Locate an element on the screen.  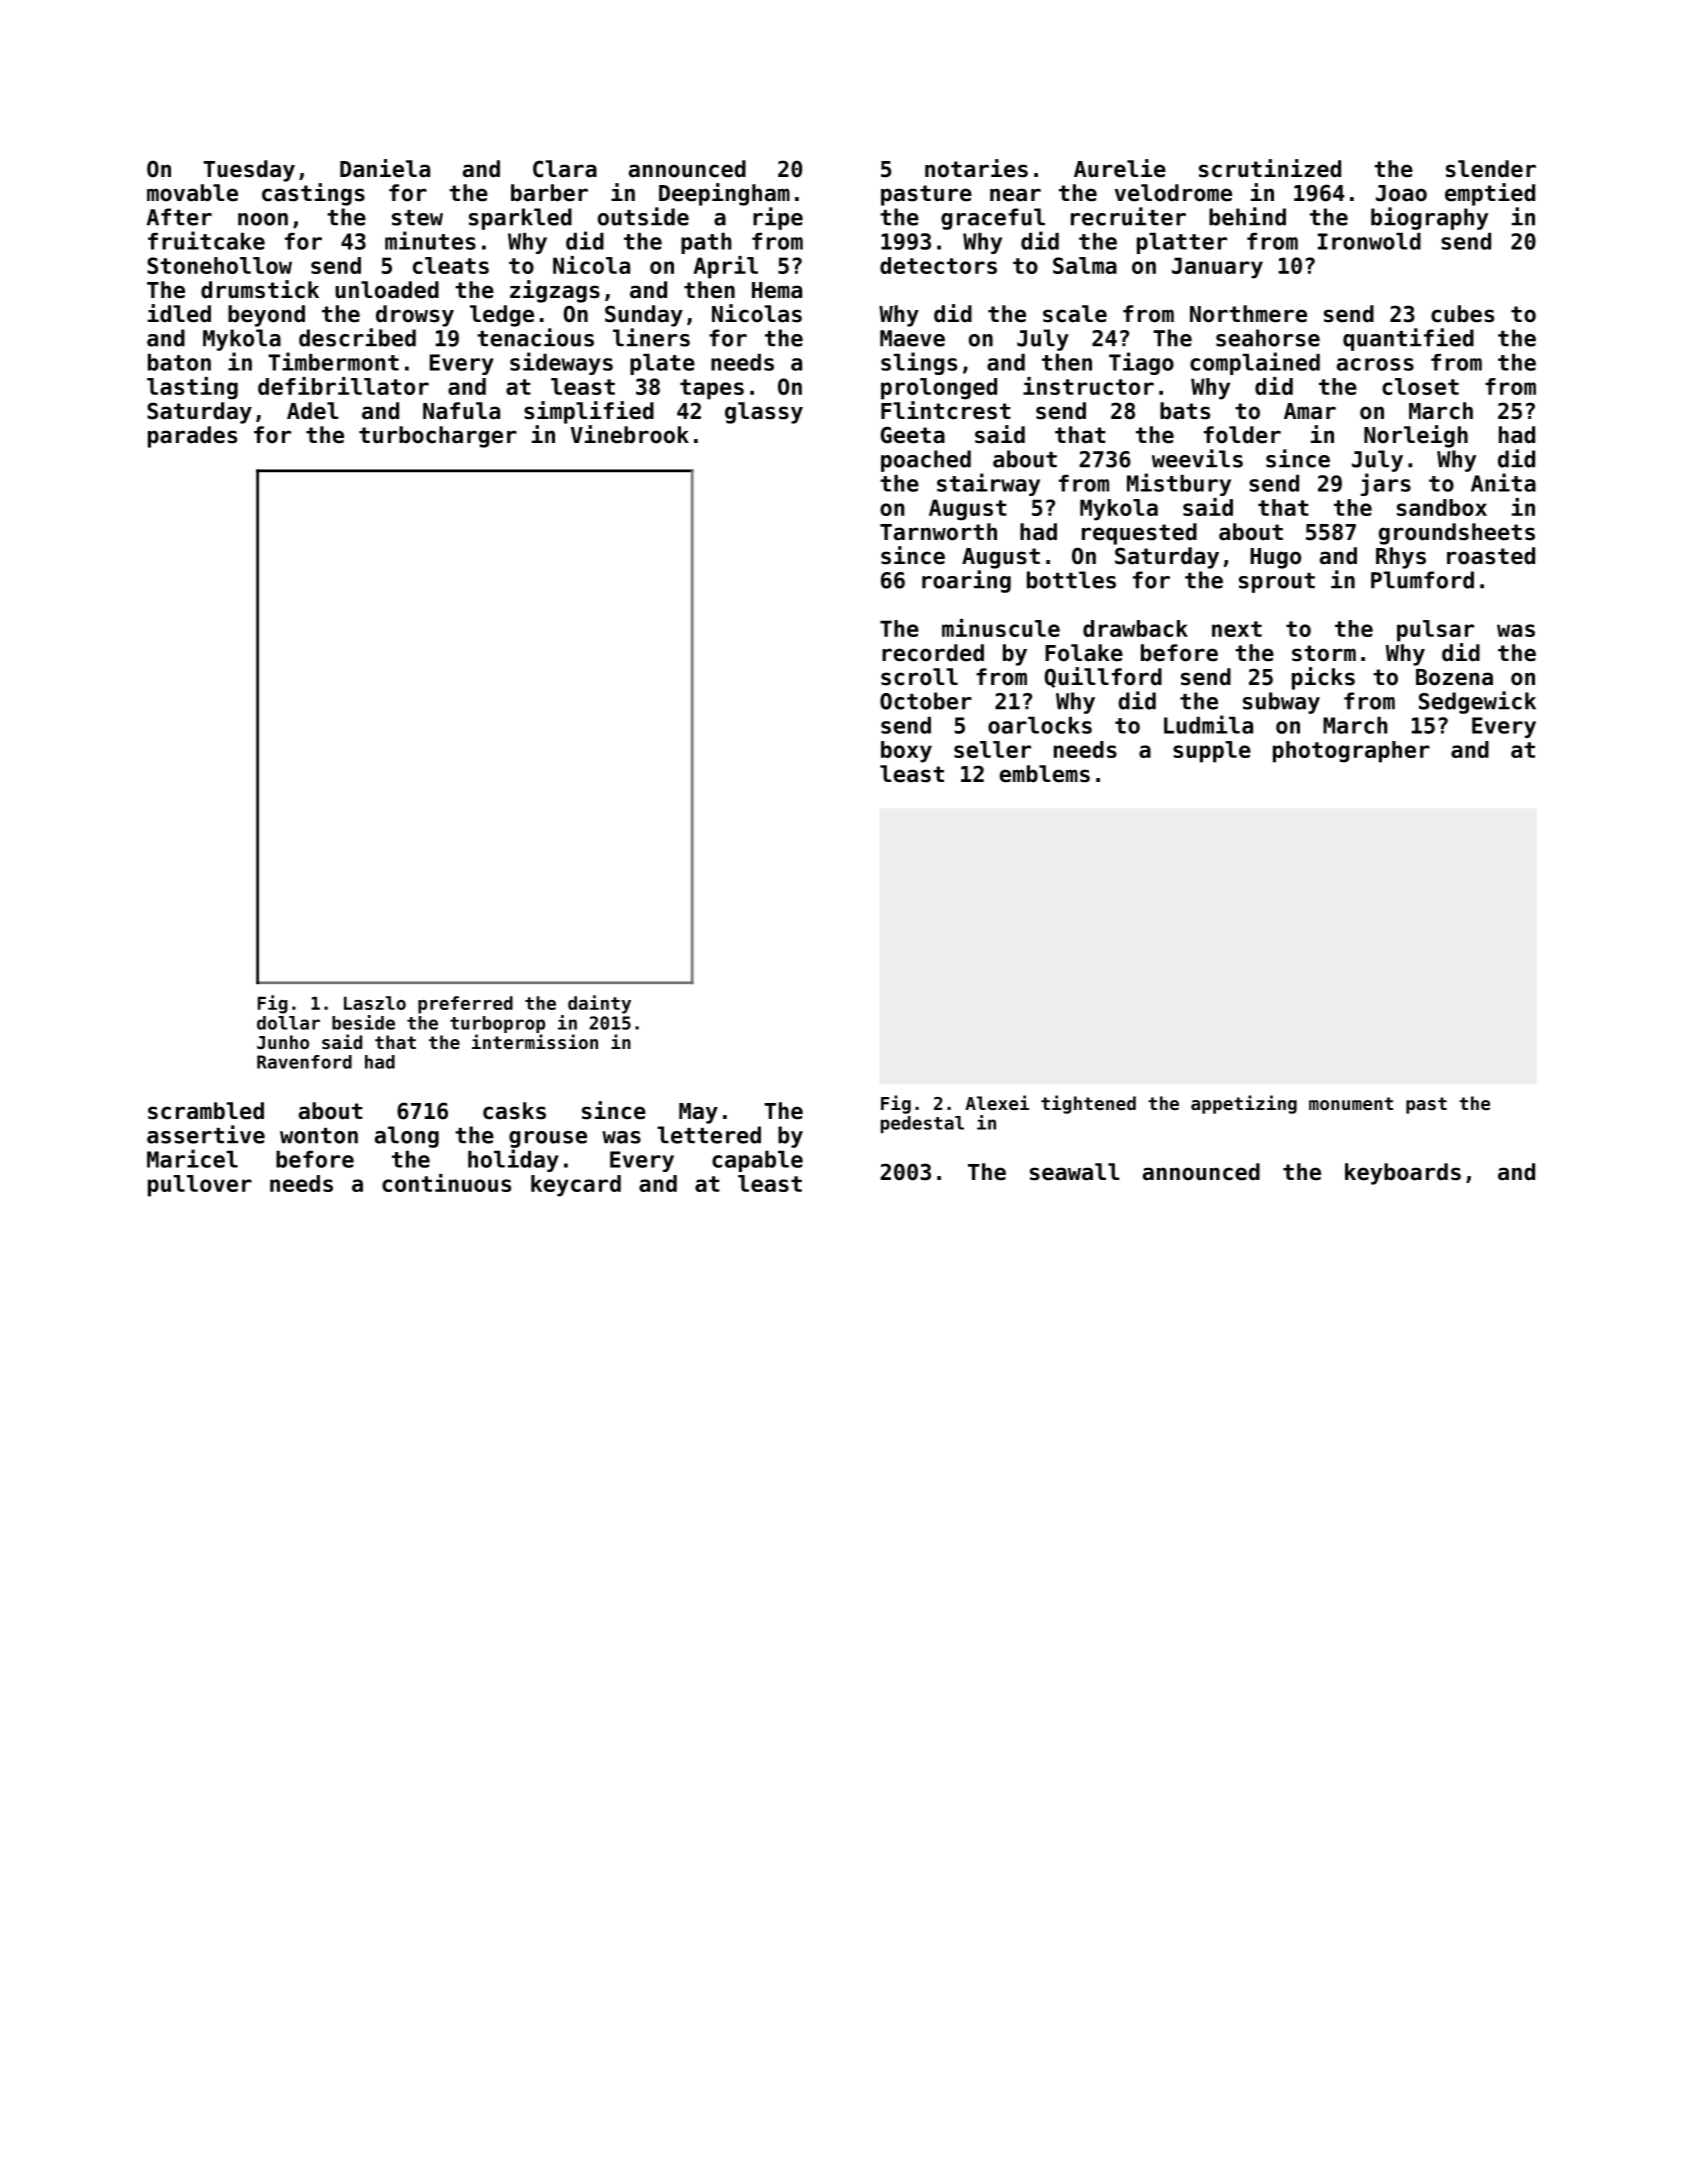
dainty is located at coordinates (599, 1004).
